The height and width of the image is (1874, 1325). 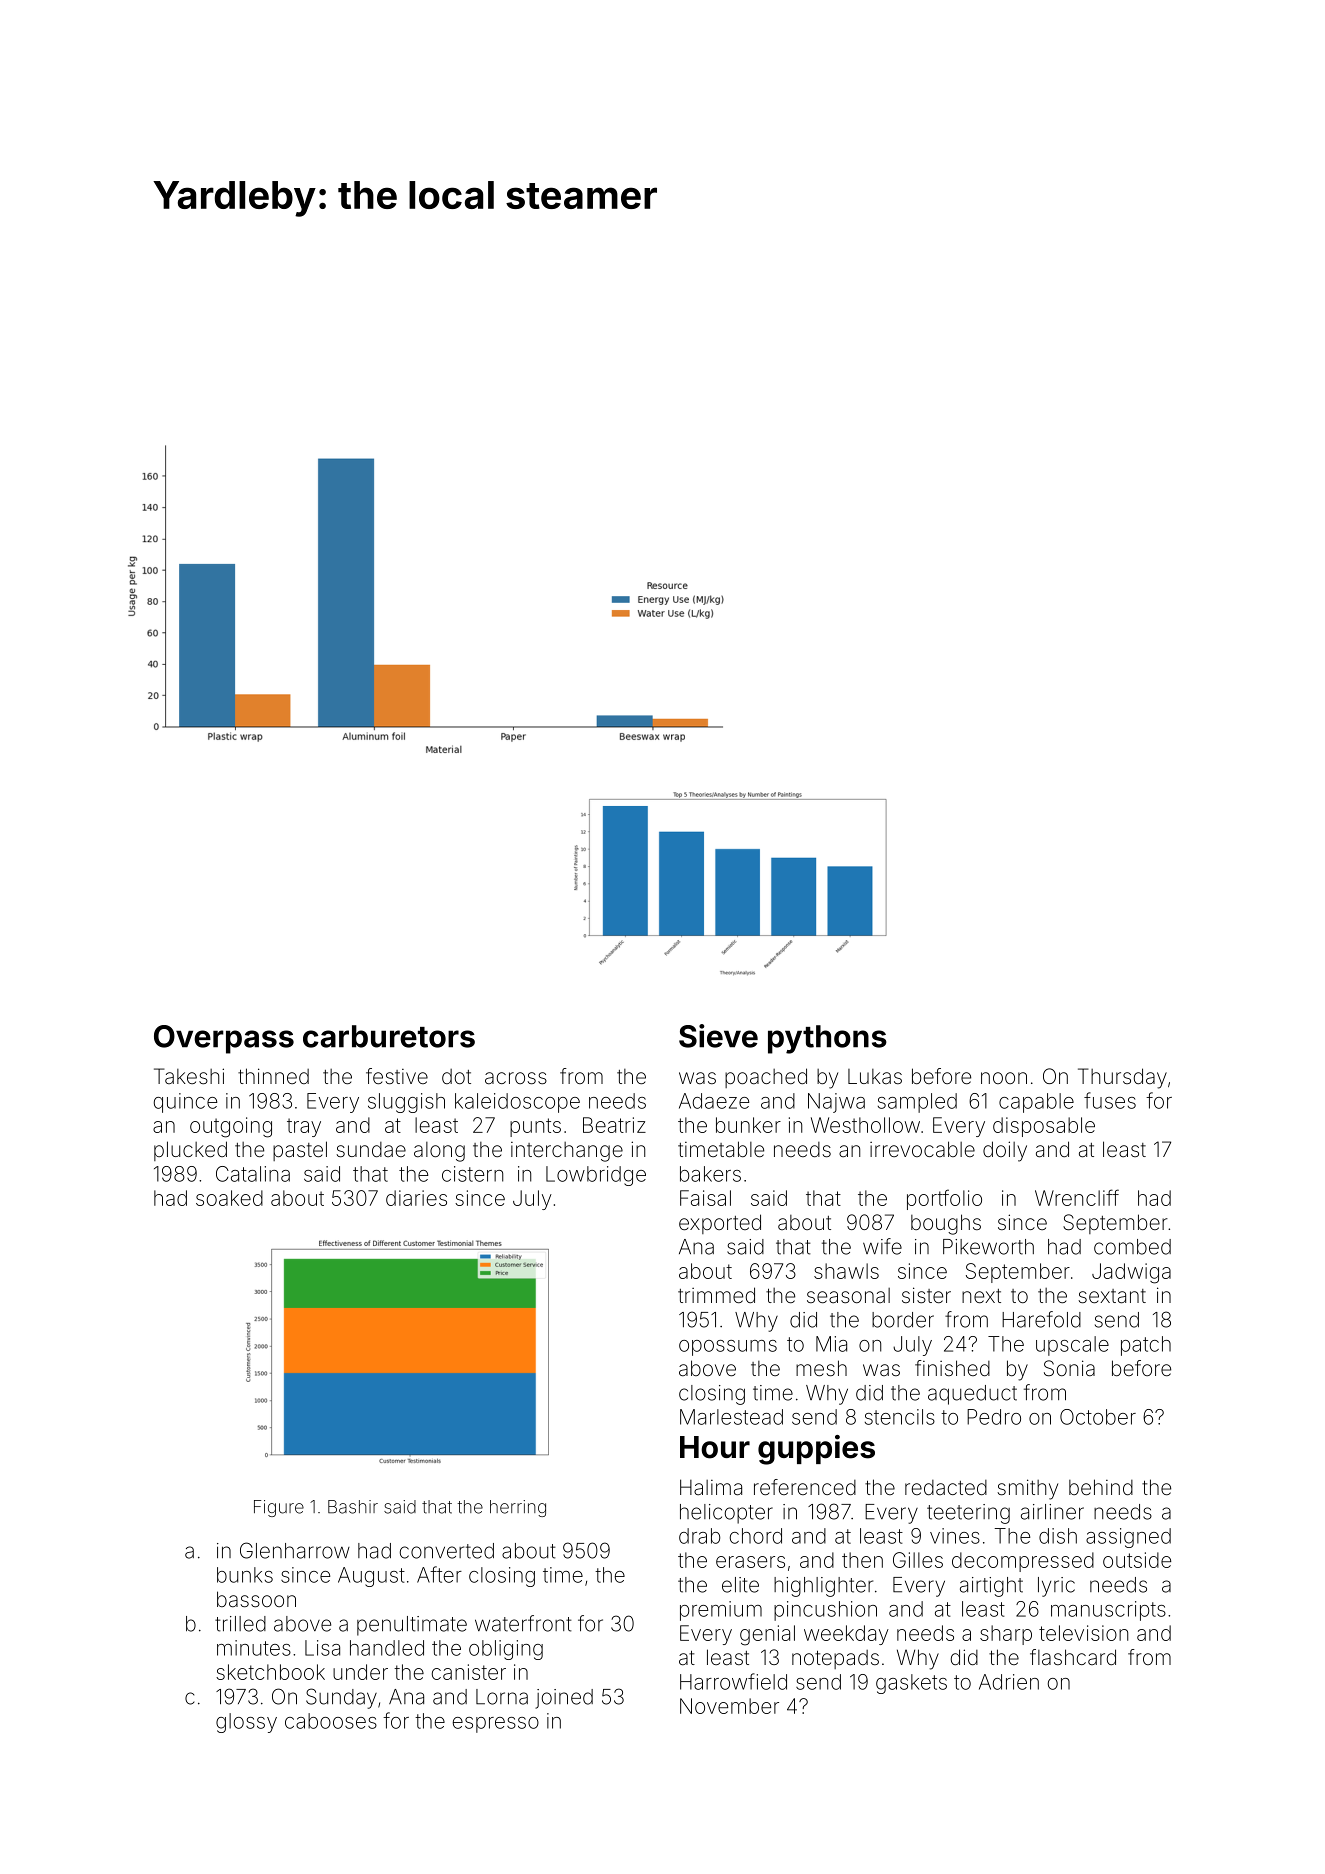 What do you see at coordinates (731, 1417) in the image?
I see `Marlestead` at bounding box center [731, 1417].
